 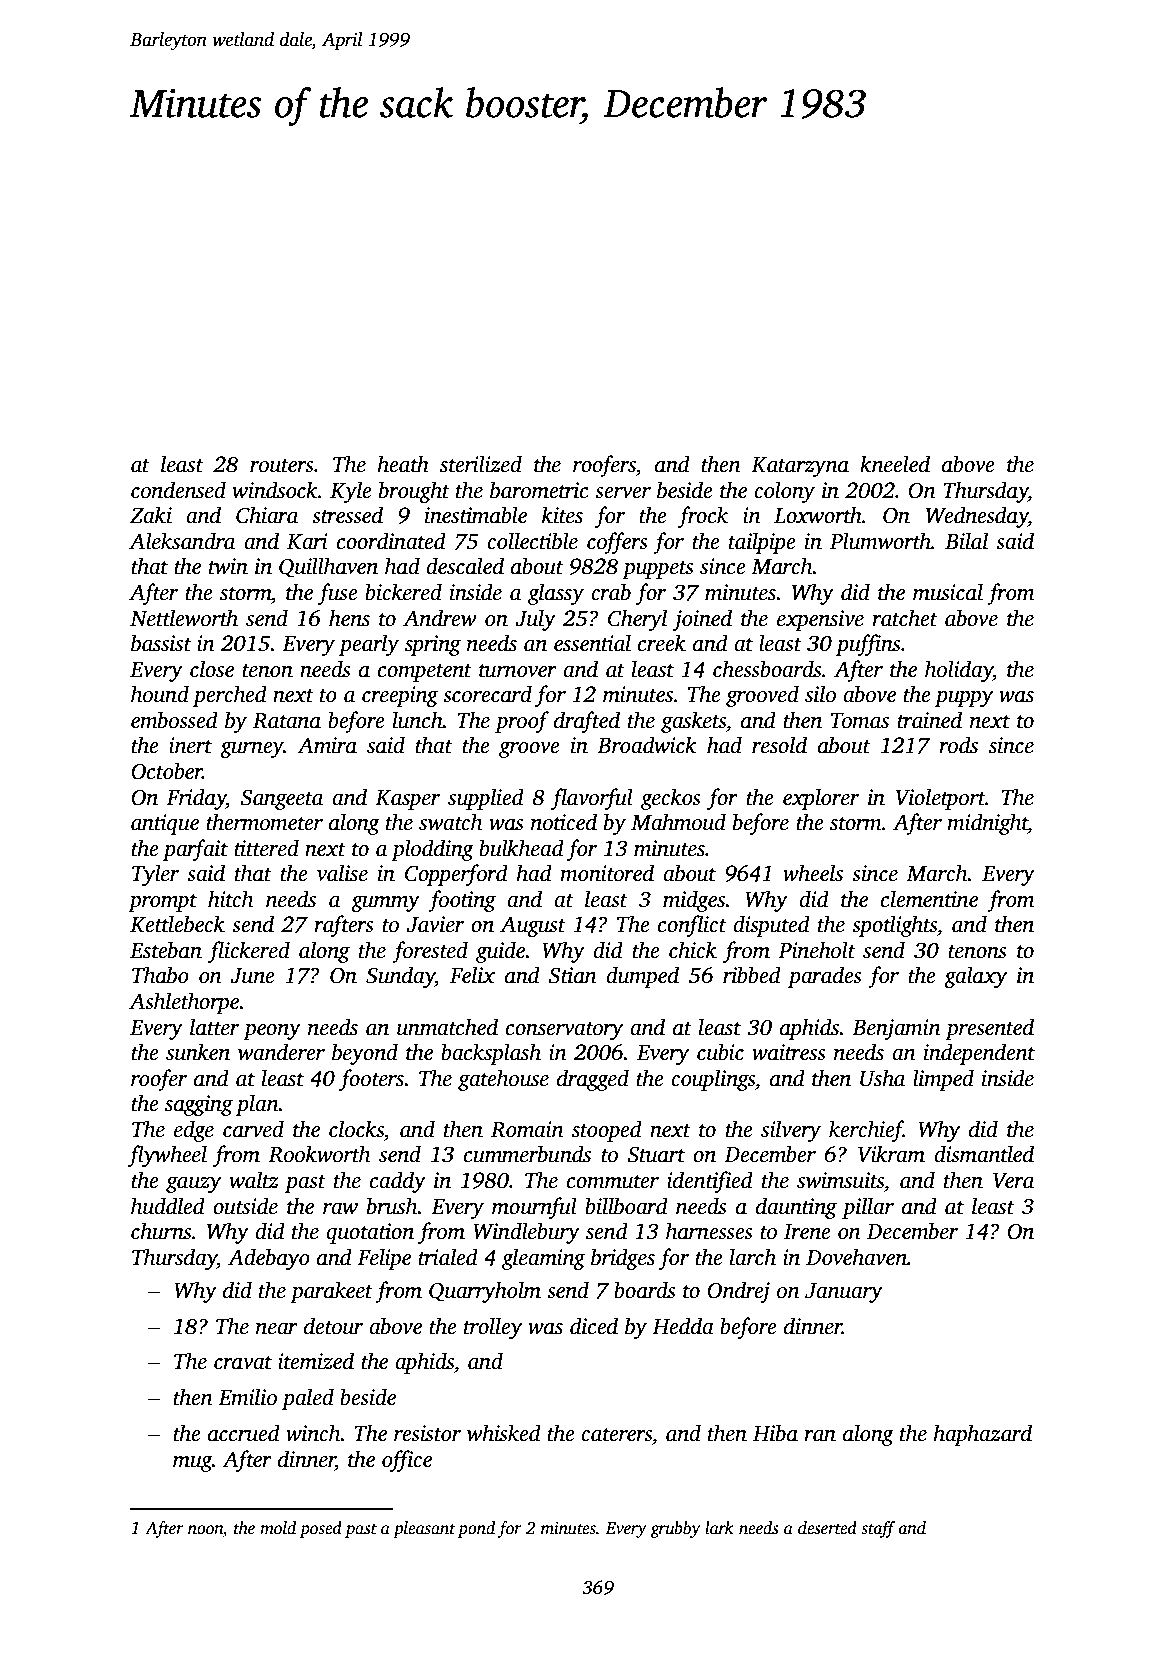 I want to click on server, so click(x=623, y=493).
